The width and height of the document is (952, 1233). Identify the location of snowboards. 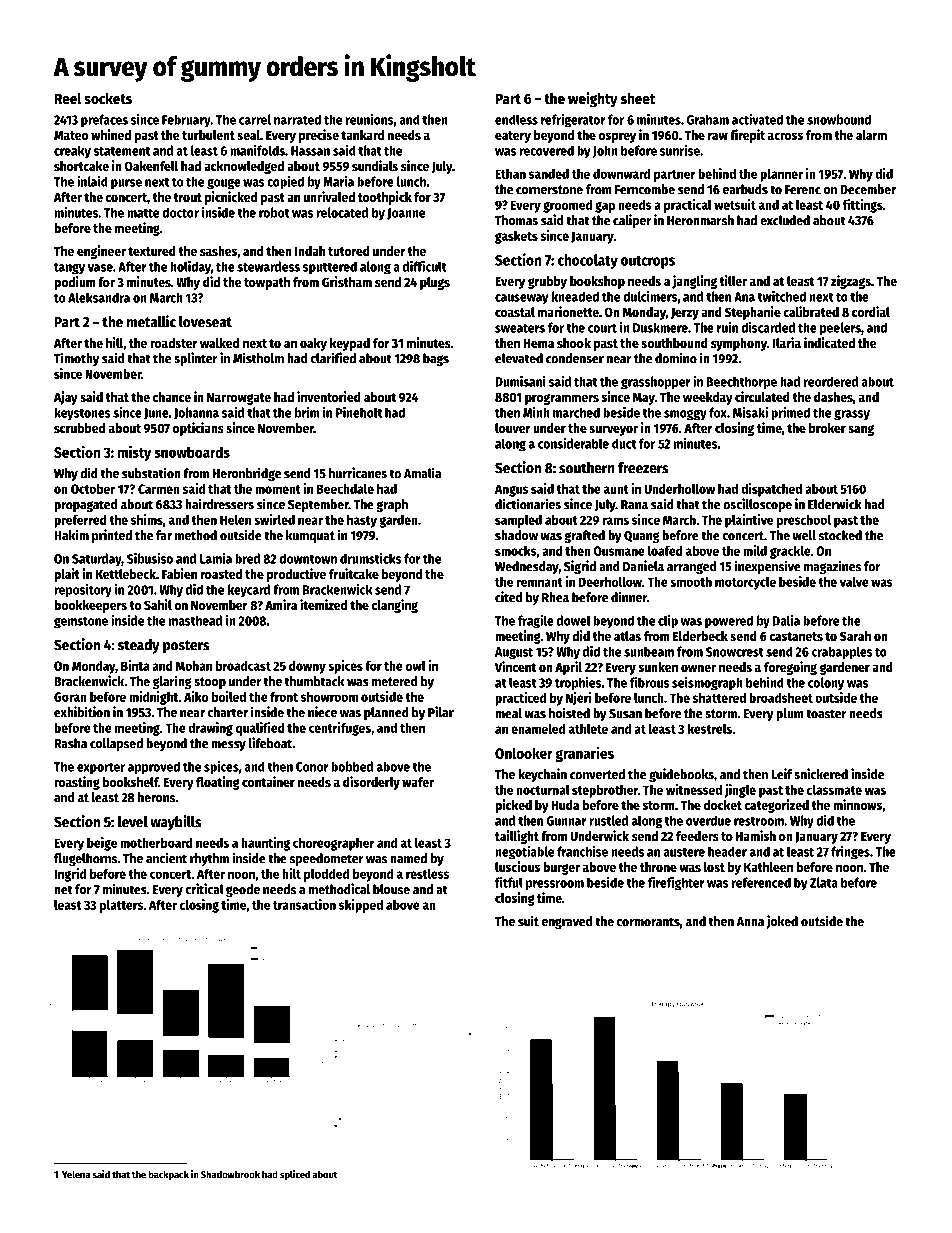
(192, 452).
